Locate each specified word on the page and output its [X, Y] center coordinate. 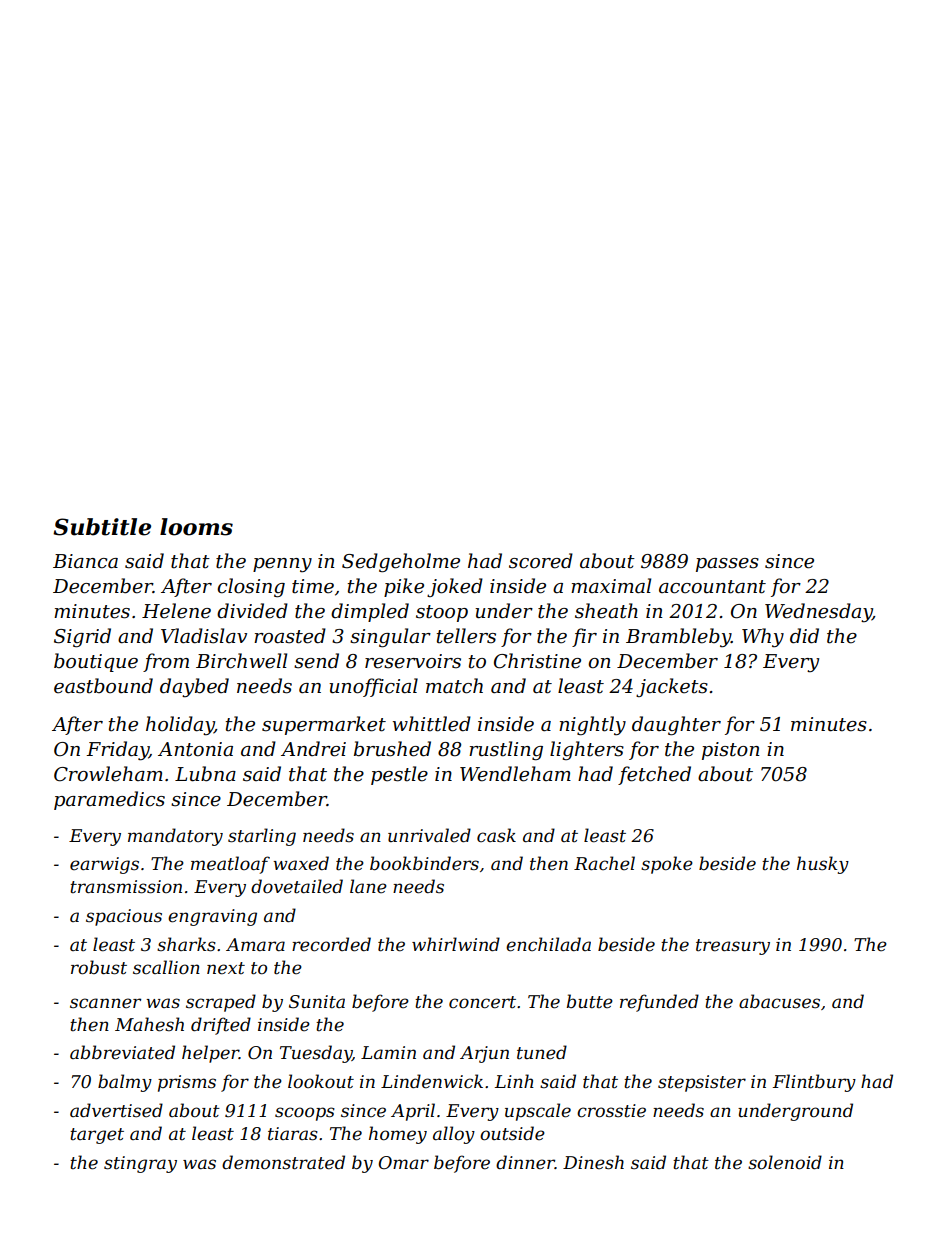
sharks [186, 944]
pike [404, 587]
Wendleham [515, 774]
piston [731, 751]
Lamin [388, 1052]
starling [262, 837]
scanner [105, 1003]
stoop [442, 613]
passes [727, 565]
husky [823, 865]
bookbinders [424, 863]
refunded [659, 1003]
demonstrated [283, 1162]
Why [763, 637]
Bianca [85, 561]
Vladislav [204, 636]
